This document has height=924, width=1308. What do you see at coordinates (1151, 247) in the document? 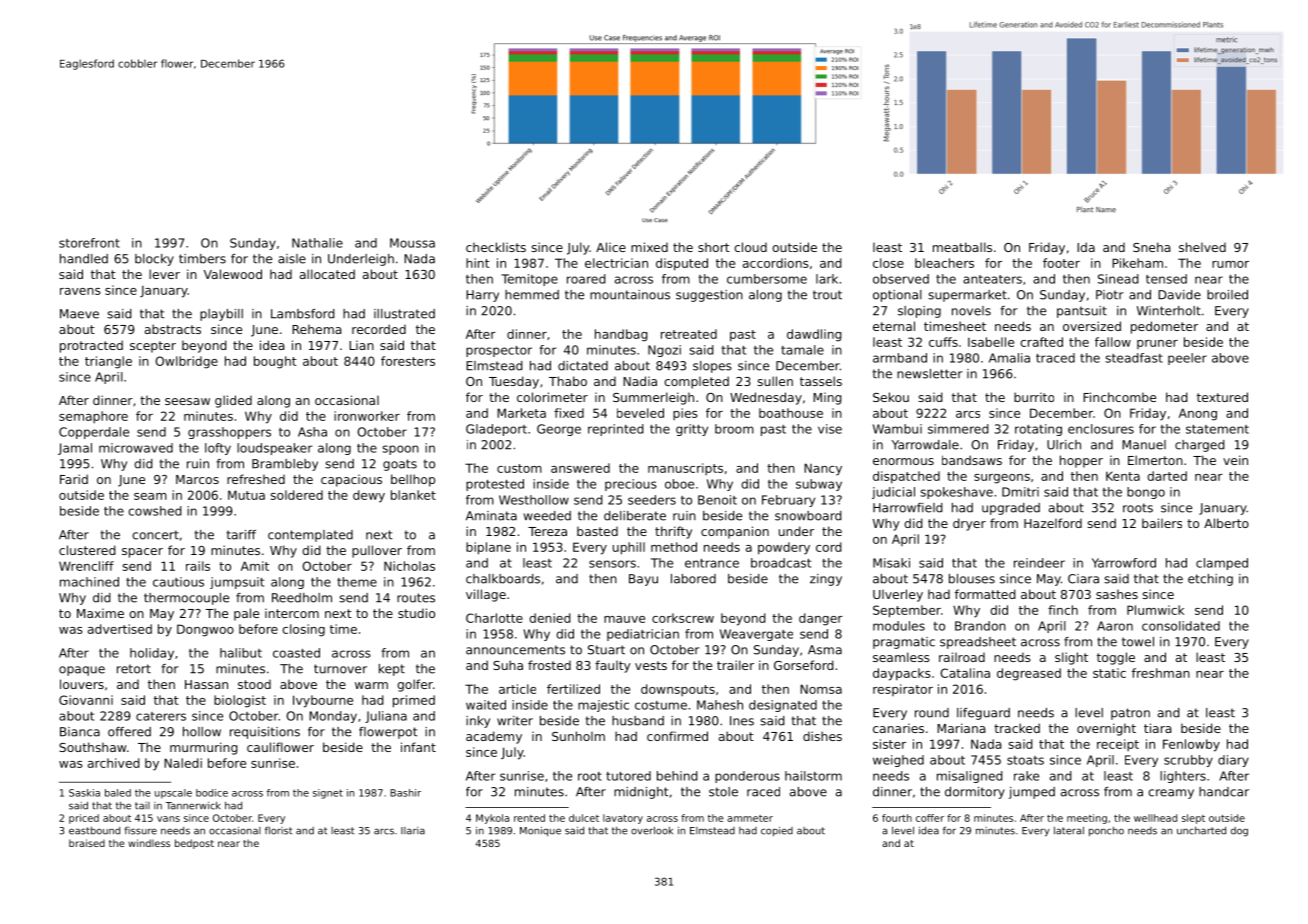
I see `Sneha` at bounding box center [1151, 247].
